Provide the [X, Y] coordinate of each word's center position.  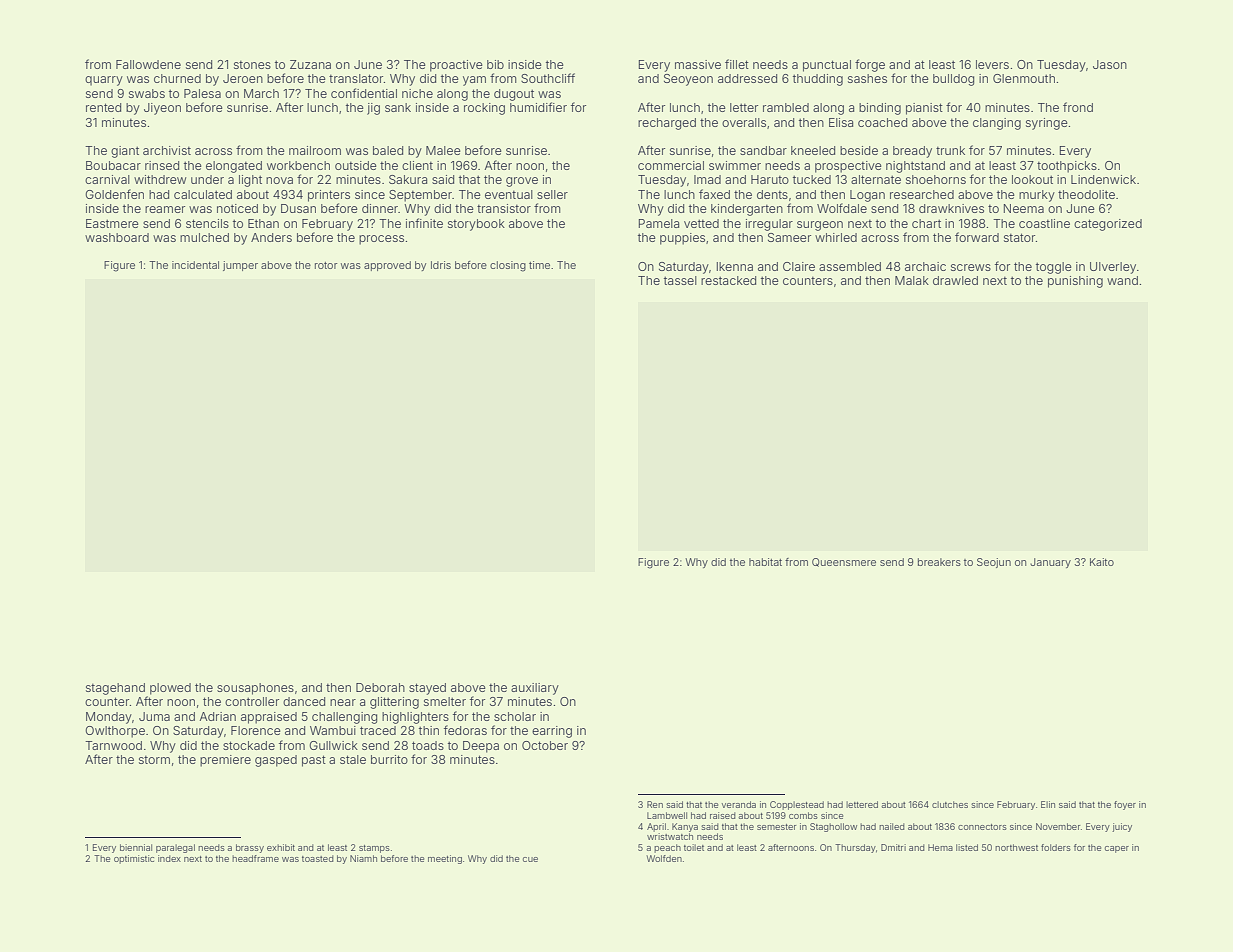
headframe [255, 858]
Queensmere [844, 562]
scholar [515, 716]
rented [103, 107]
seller [552, 194]
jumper [240, 266]
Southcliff [548, 78]
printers [329, 196]
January [1050, 563]
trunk [950, 150]
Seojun [994, 563]
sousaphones [255, 689]
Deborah [380, 687]
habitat [765, 562]
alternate [876, 179]
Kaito [1102, 562]
